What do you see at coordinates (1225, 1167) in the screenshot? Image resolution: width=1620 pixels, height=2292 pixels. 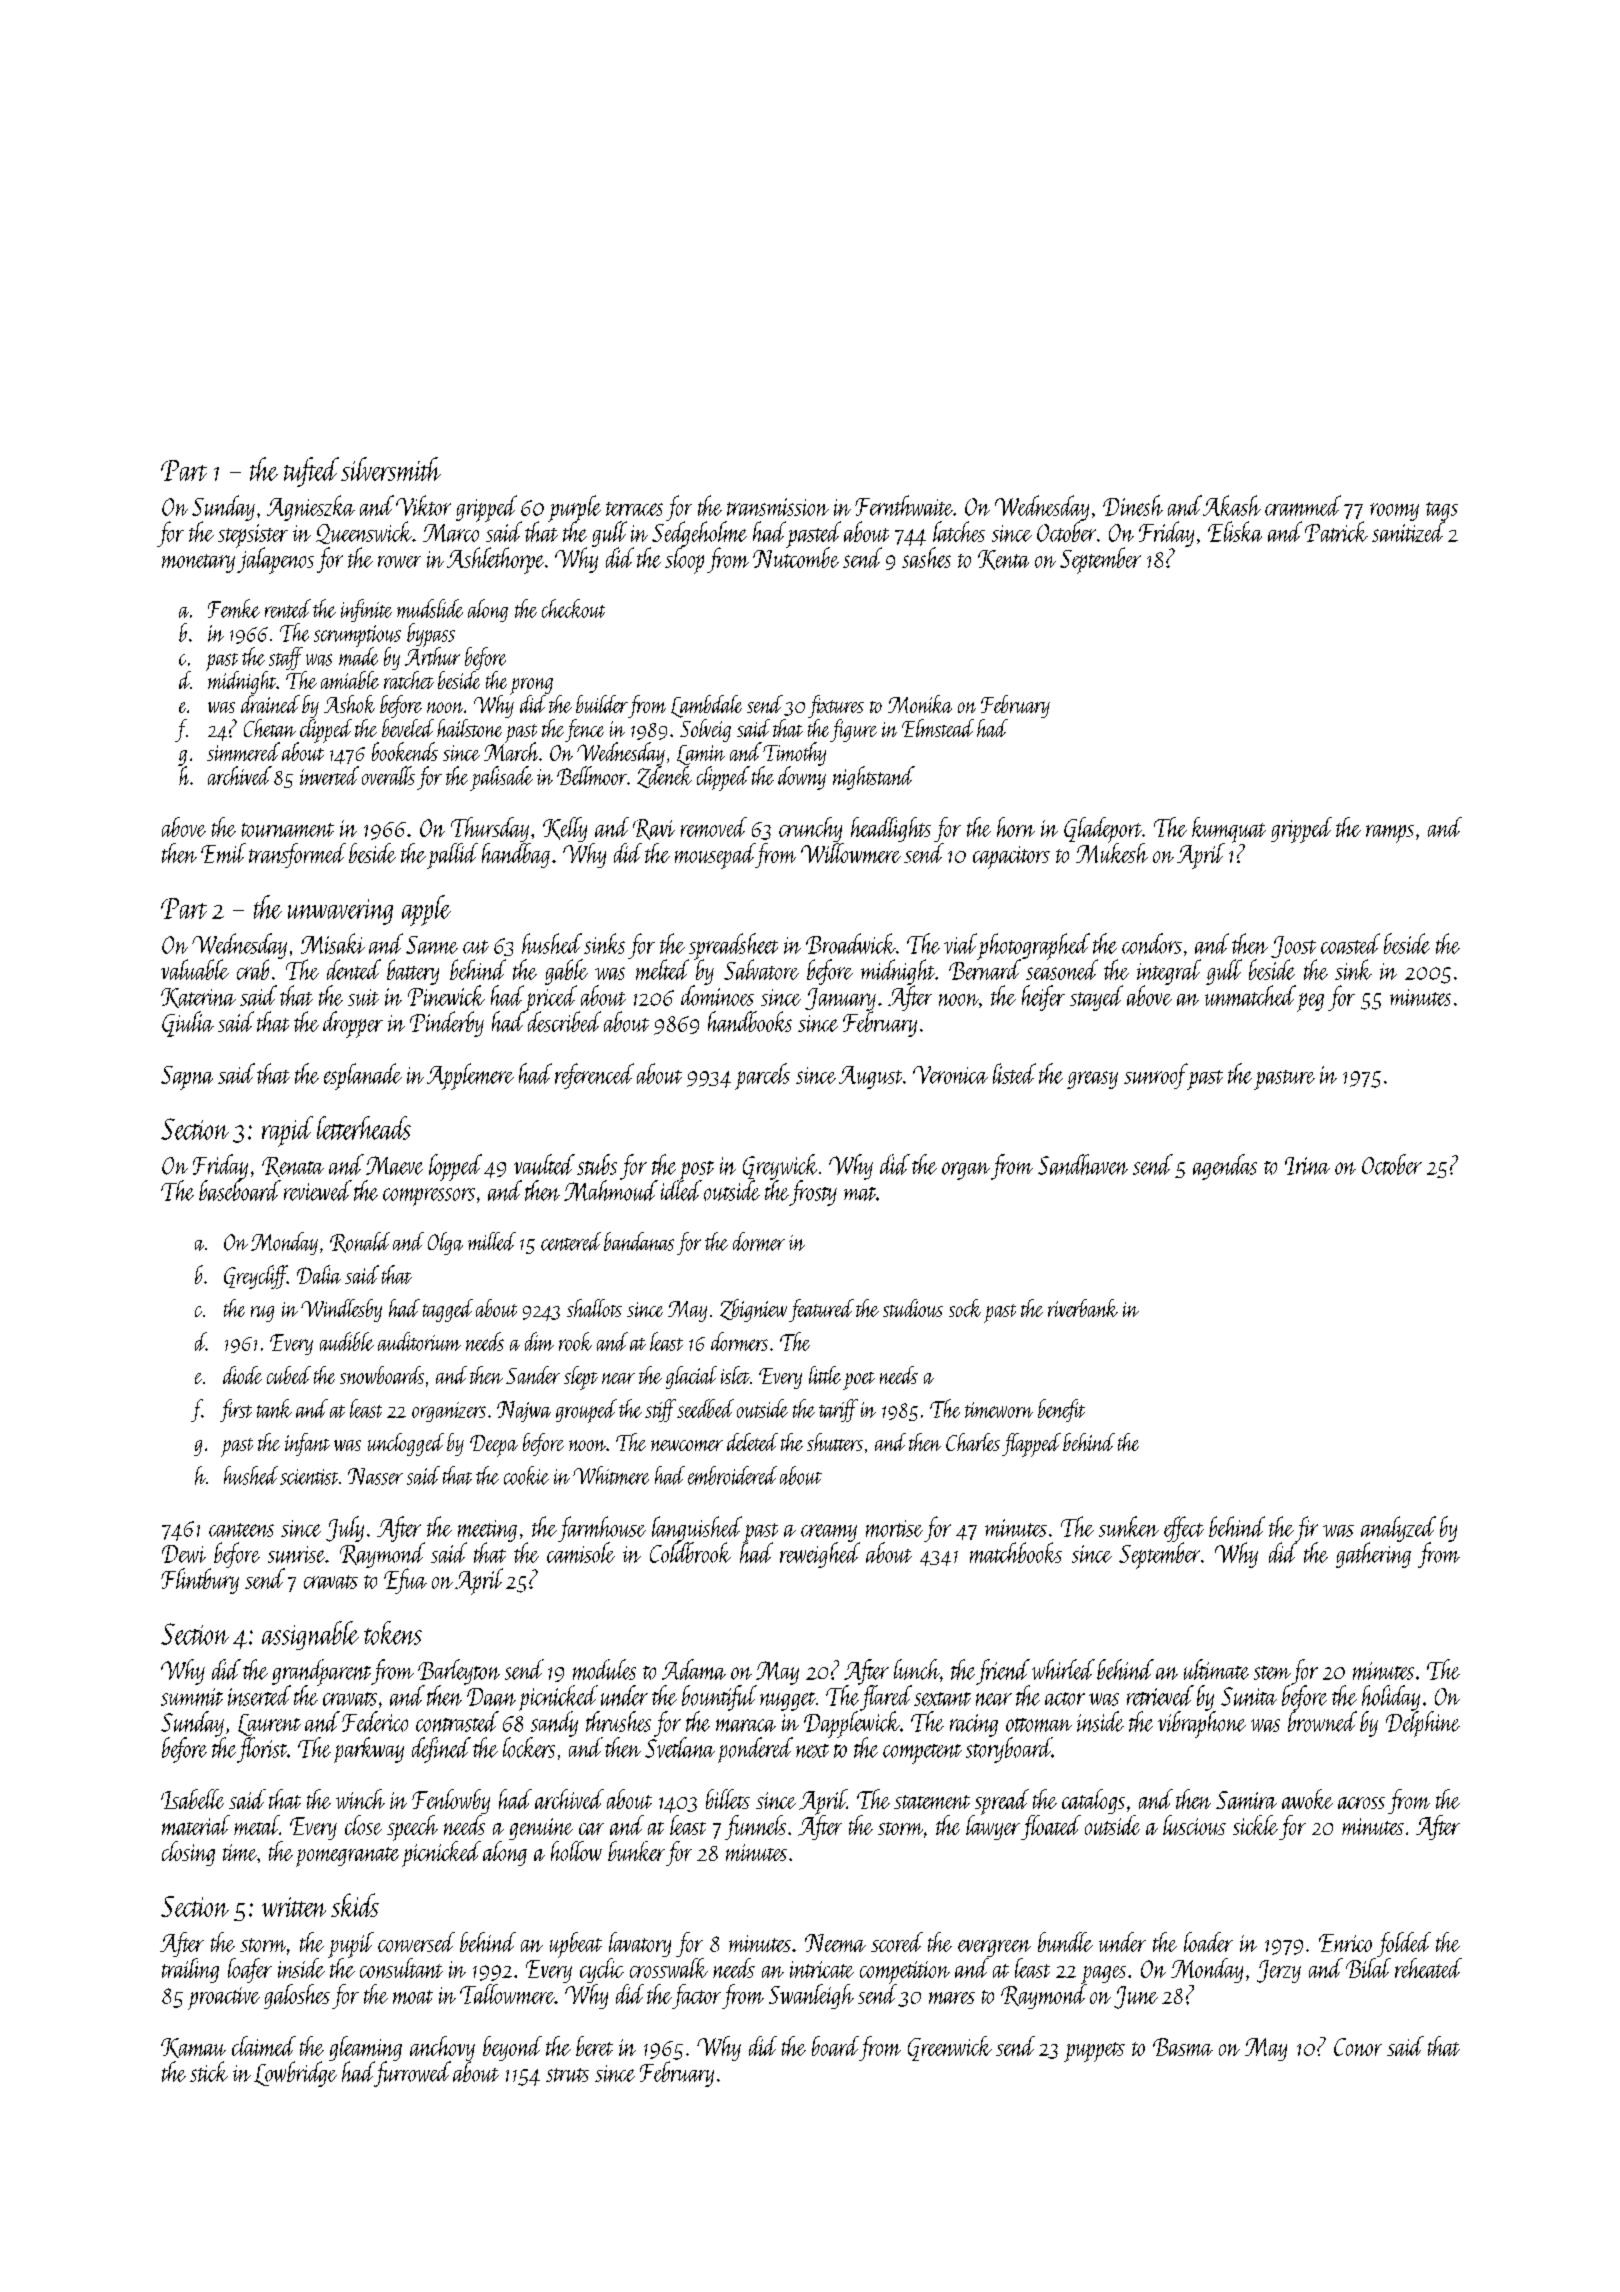 I see `agendas` at bounding box center [1225, 1167].
